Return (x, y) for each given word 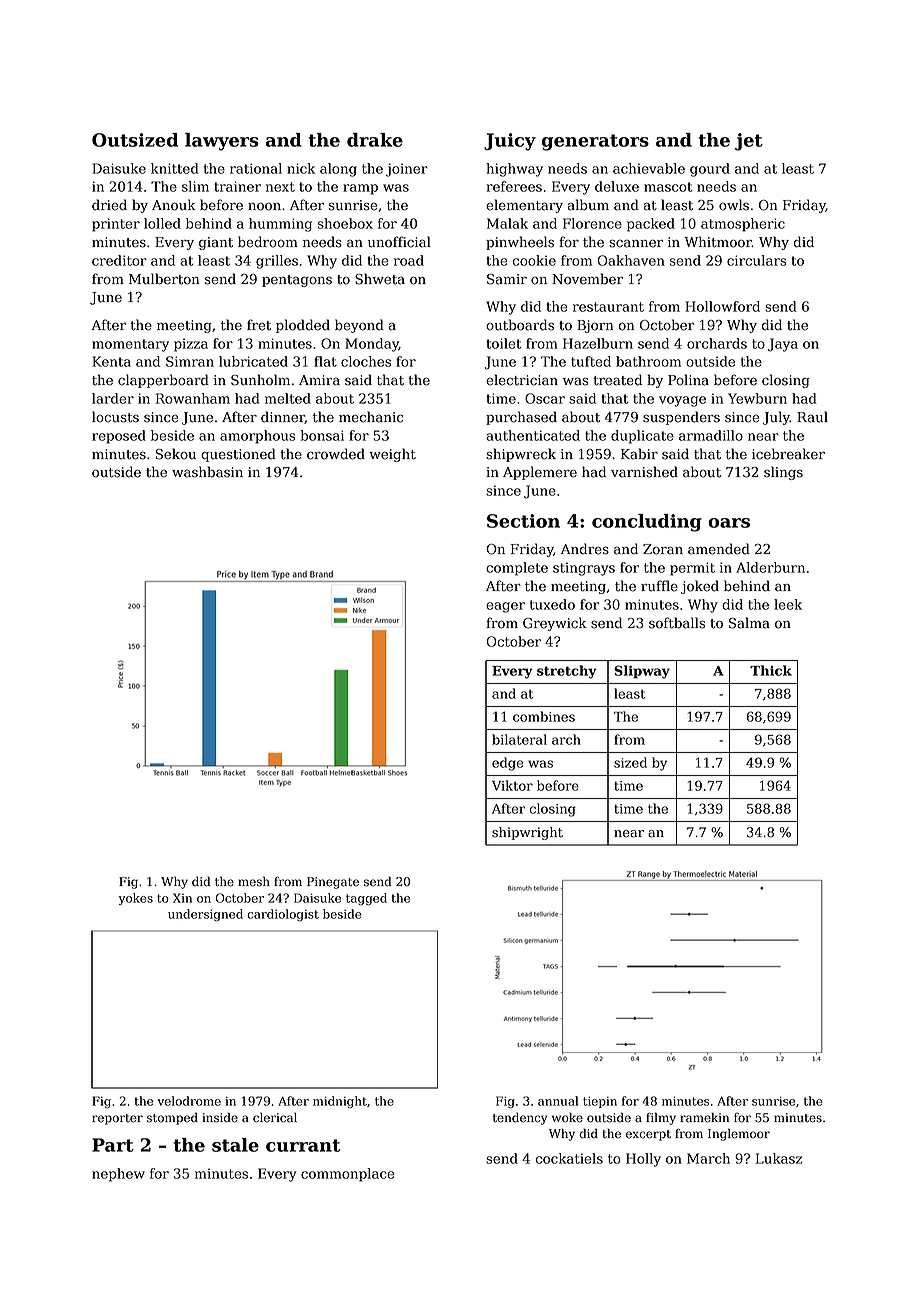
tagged (366, 899)
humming (280, 225)
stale (235, 1145)
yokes (136, 899)
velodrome (189, 1101)
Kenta (111, 361)
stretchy (566, 672)
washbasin (207, 472)
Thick (771, 670)
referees (514, 186)
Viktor (512, 785)
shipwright (527, 833)
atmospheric (743, 225)
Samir (507, 279)
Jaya (783, 345)
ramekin (704, 1117)
